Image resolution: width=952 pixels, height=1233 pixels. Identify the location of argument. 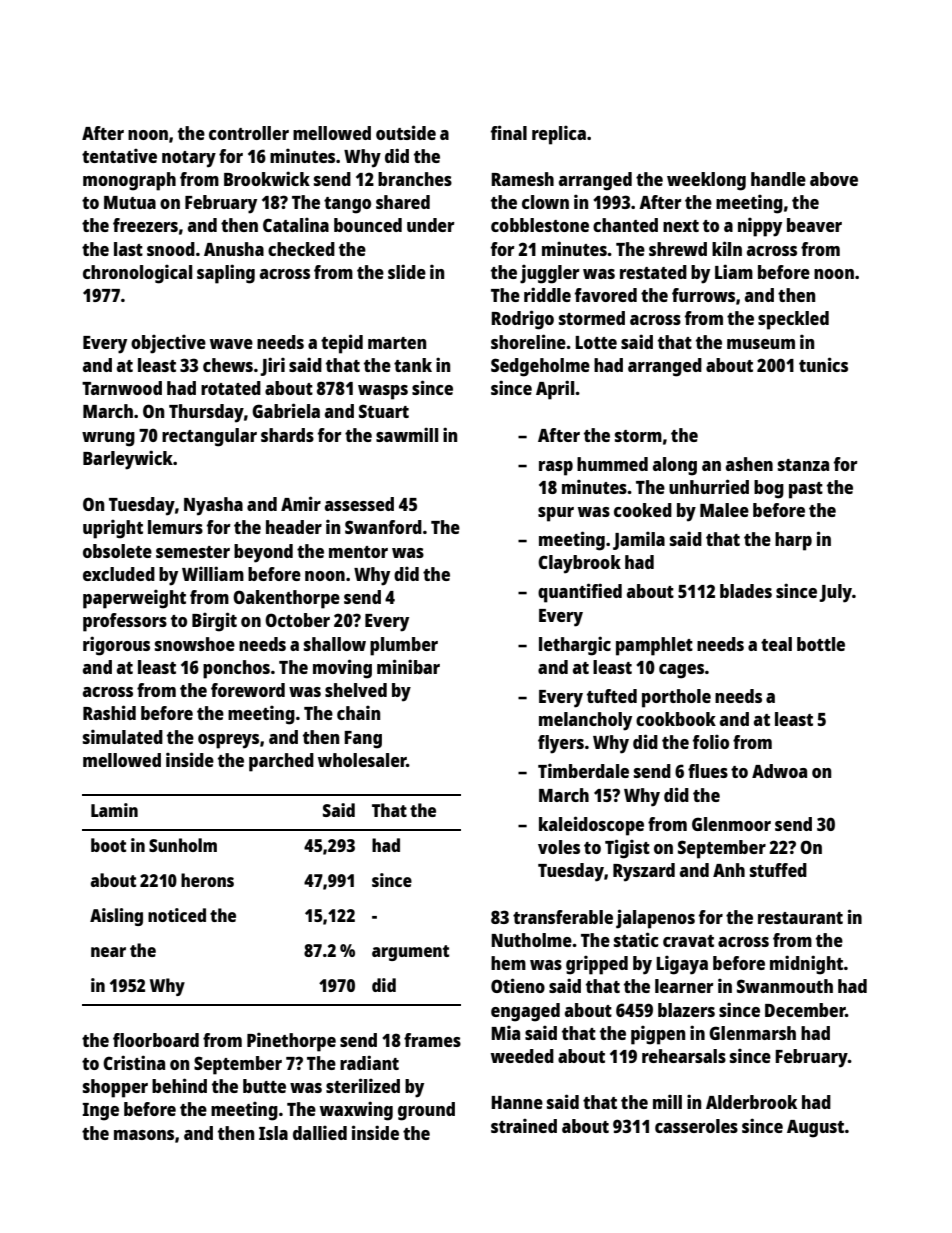
(410, 953).
